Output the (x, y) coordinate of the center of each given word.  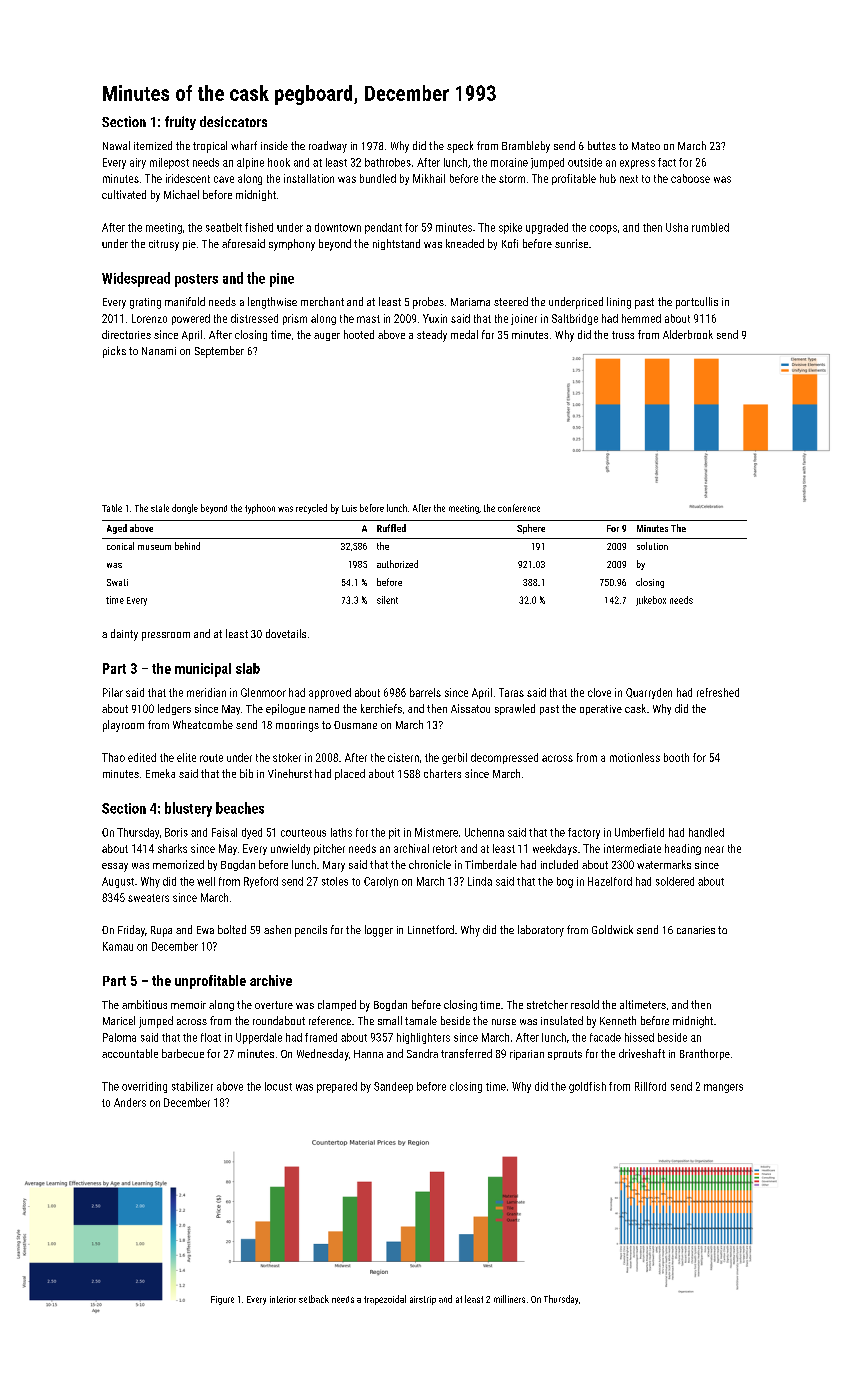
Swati (117, 582)
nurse (504, 1022)
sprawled (515, 709)
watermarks (664, 864)
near (714, 849)
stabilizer (192, 1086)
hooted (359, 334)
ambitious (144, 1004)
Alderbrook (688, 334)
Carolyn (381, 882)
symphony (292, 245)
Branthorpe (705, 1054)
